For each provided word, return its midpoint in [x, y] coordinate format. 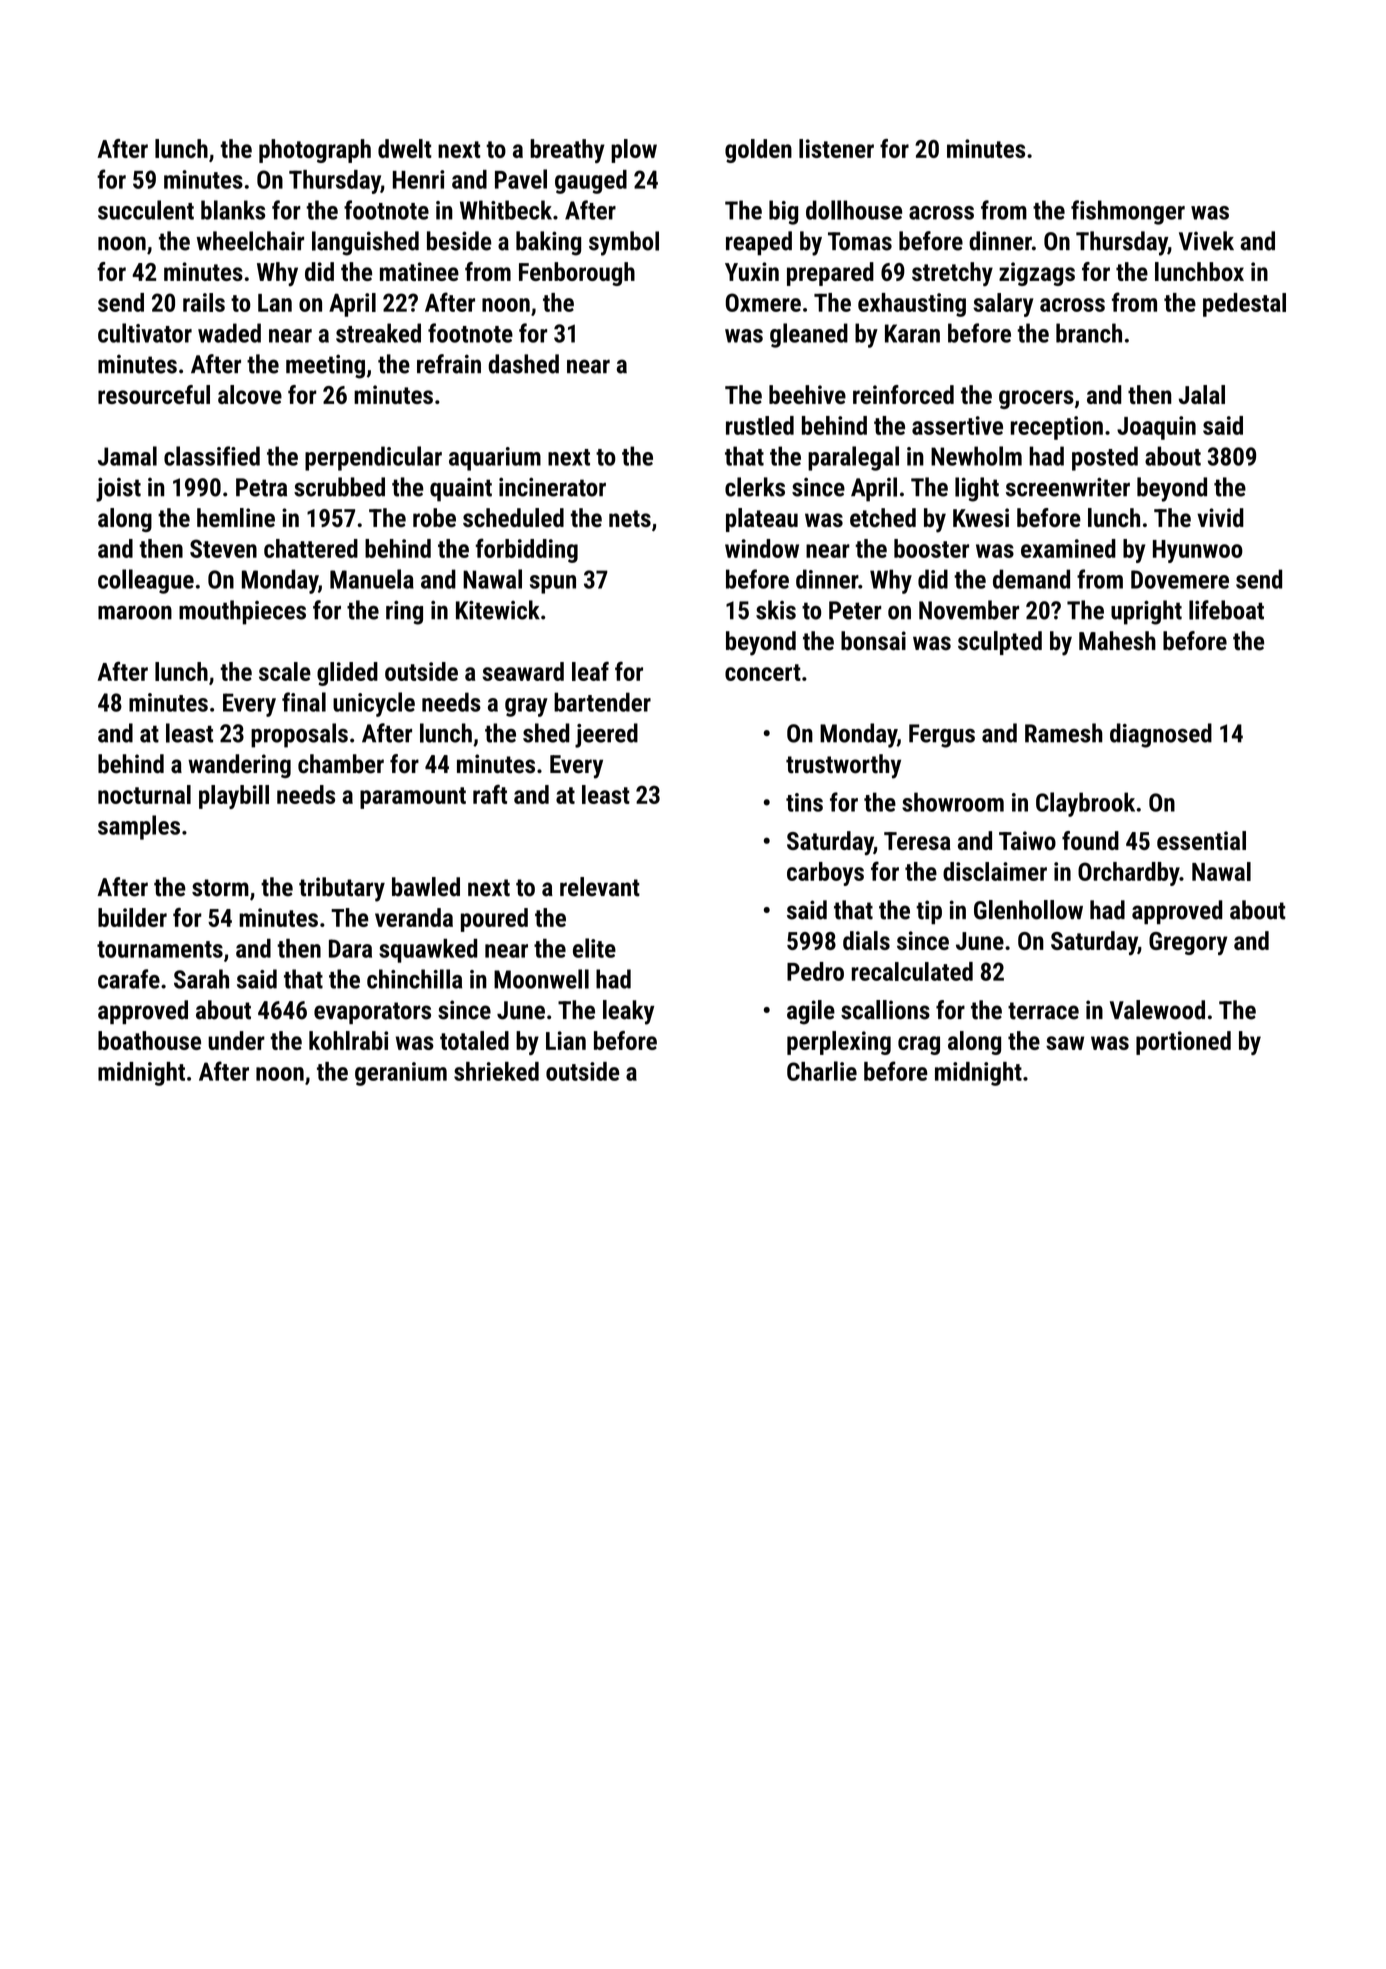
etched [883, 517]
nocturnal [144, 794]
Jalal [1201, 394]
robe [434, 517]
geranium [401, 1074]
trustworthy [843, 766]
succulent [146, 210]
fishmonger [1128, 212]
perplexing [839, 1043]
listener [836, 148]
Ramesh [1064, 733]
